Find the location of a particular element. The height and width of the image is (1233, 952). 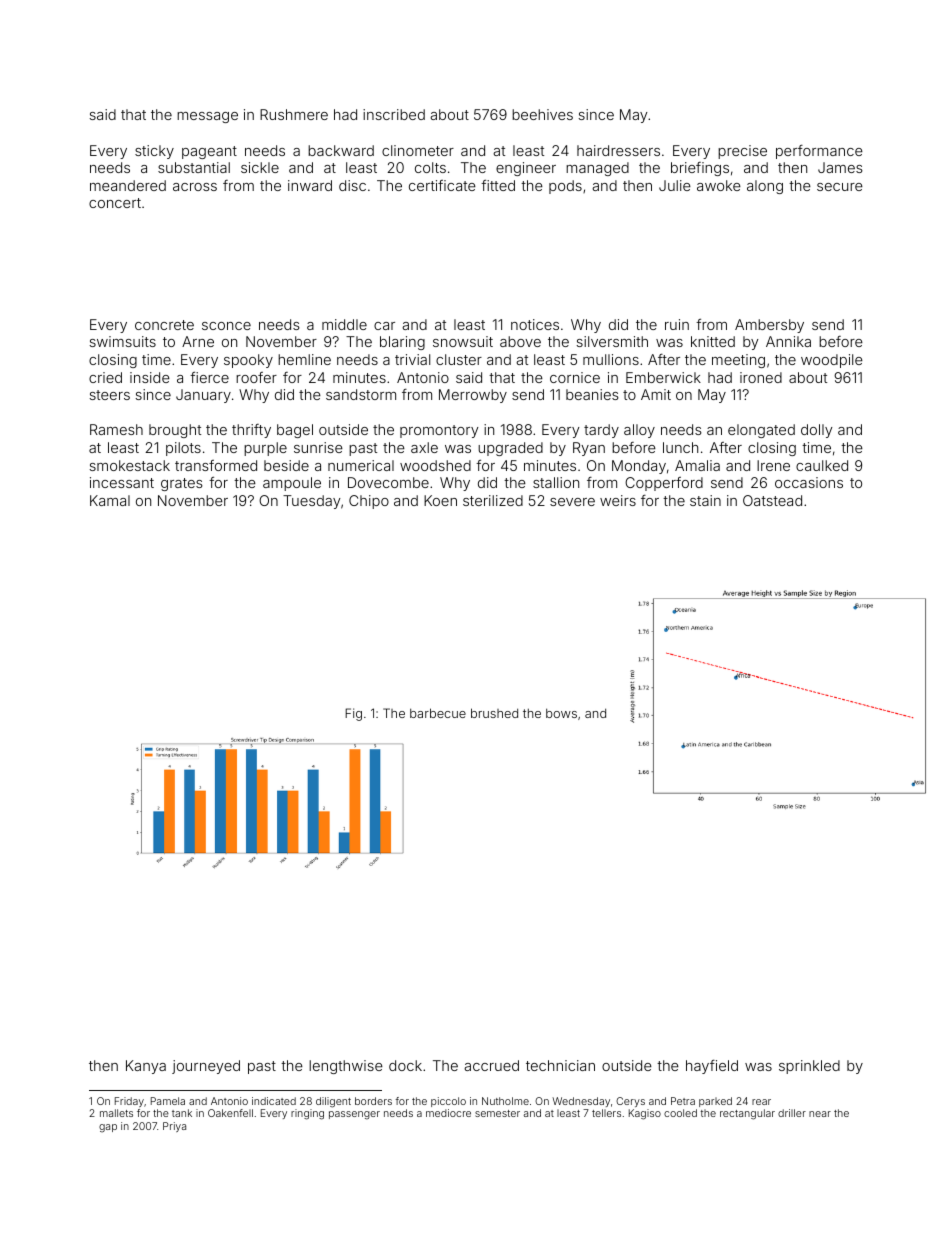

pods is located at coordinates (565, 187).
